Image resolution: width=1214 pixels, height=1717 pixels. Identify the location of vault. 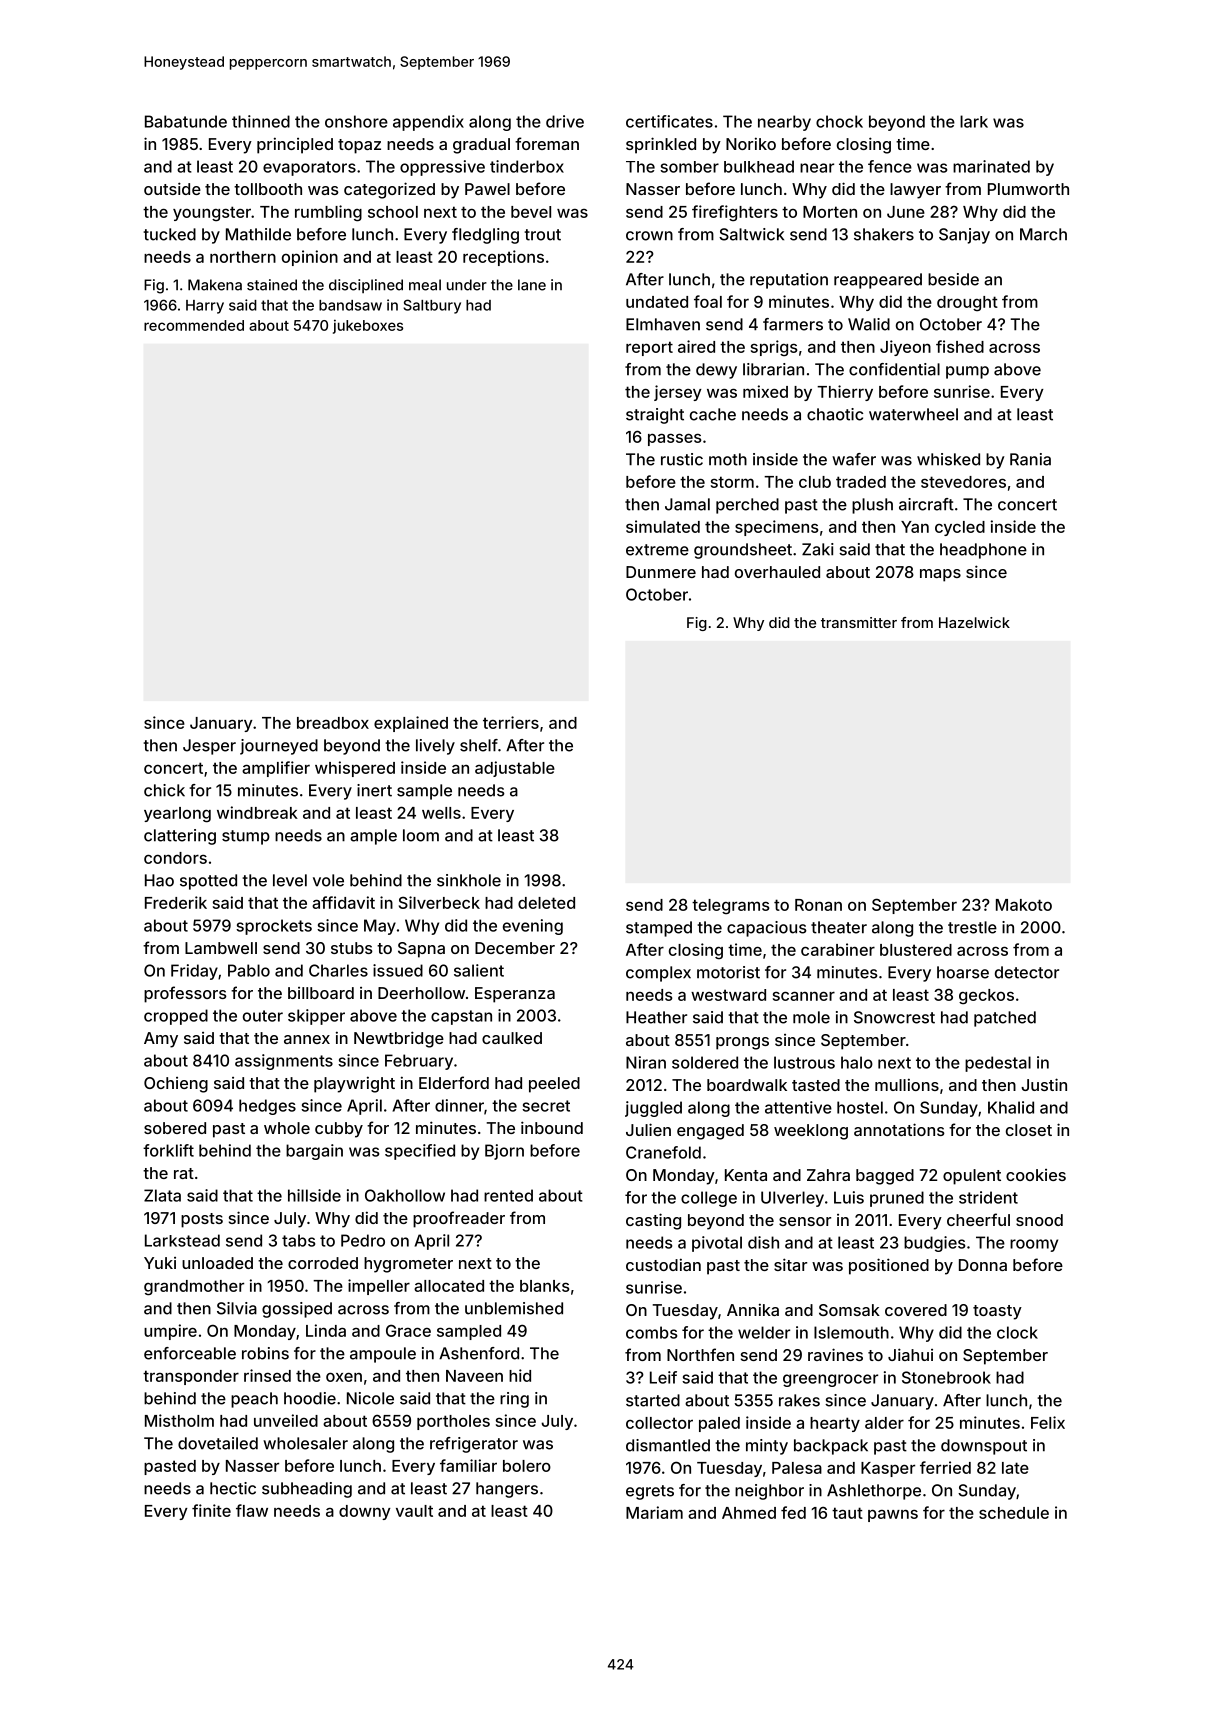
(414, 1511).
